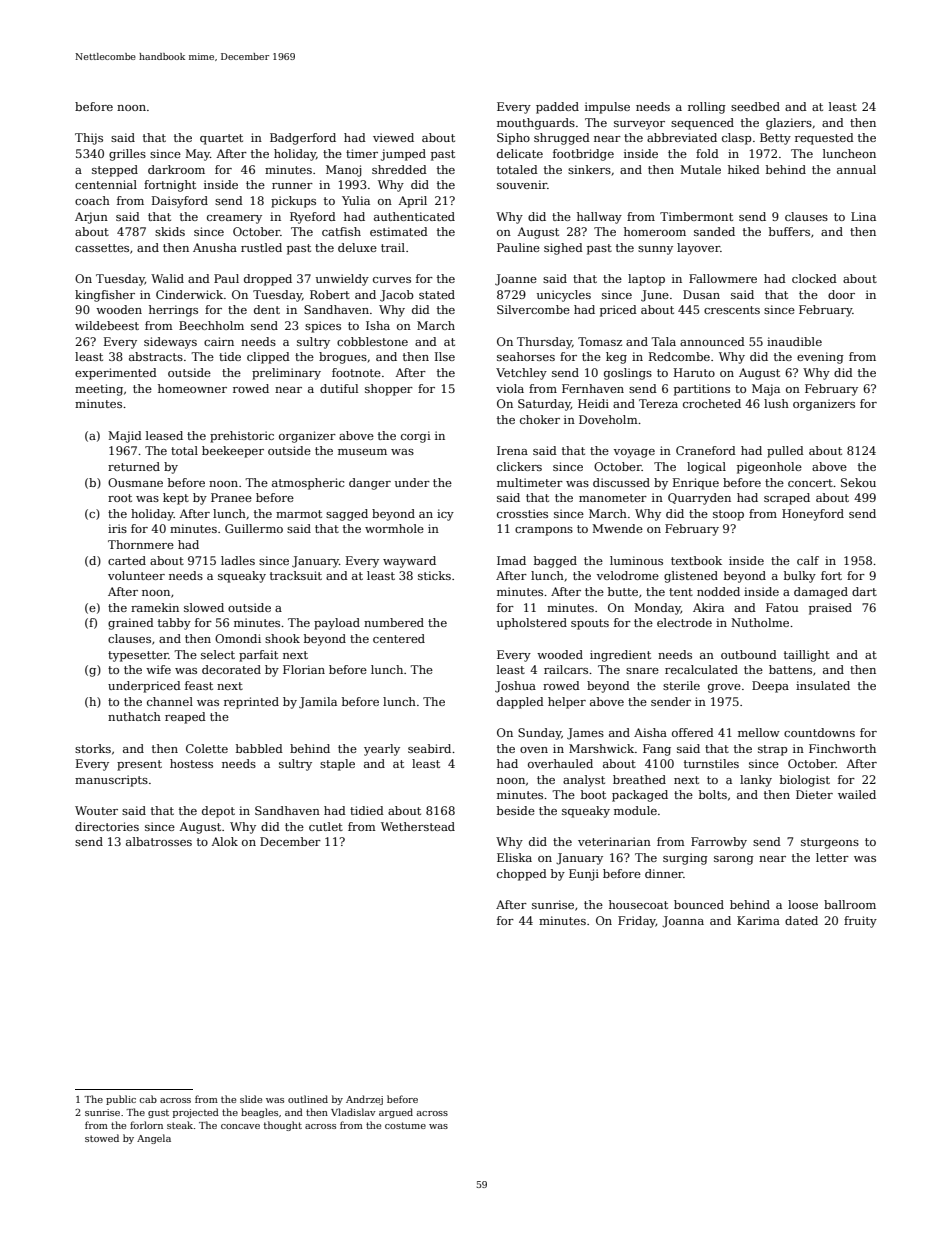 The height and width of the image is (1233, 952). What do you see at coordinates (224, 841) in the image?
I see `Alok` at bounding box center [224, 841].
